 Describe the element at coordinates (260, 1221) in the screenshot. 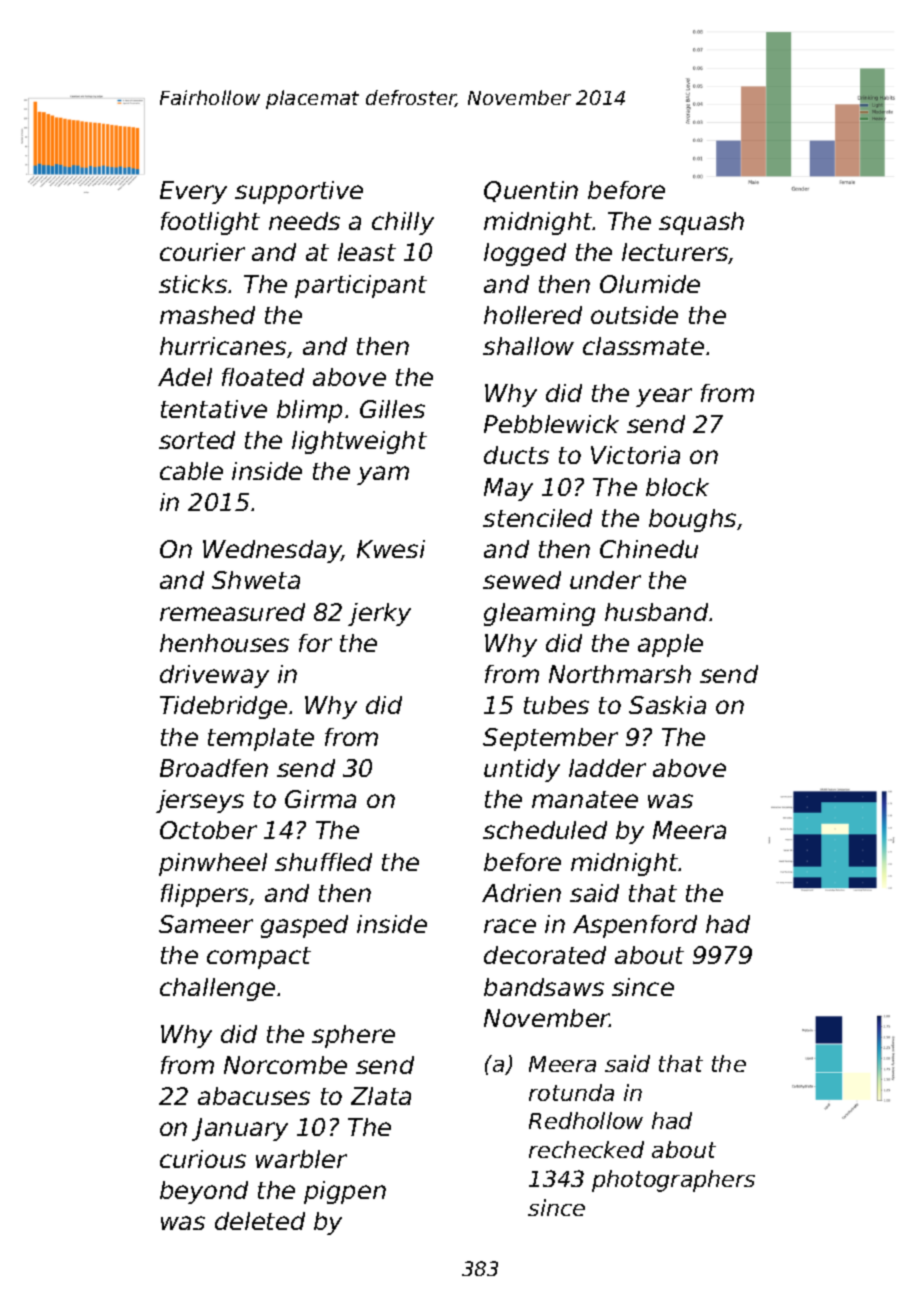

I see `deleted` at that location.
